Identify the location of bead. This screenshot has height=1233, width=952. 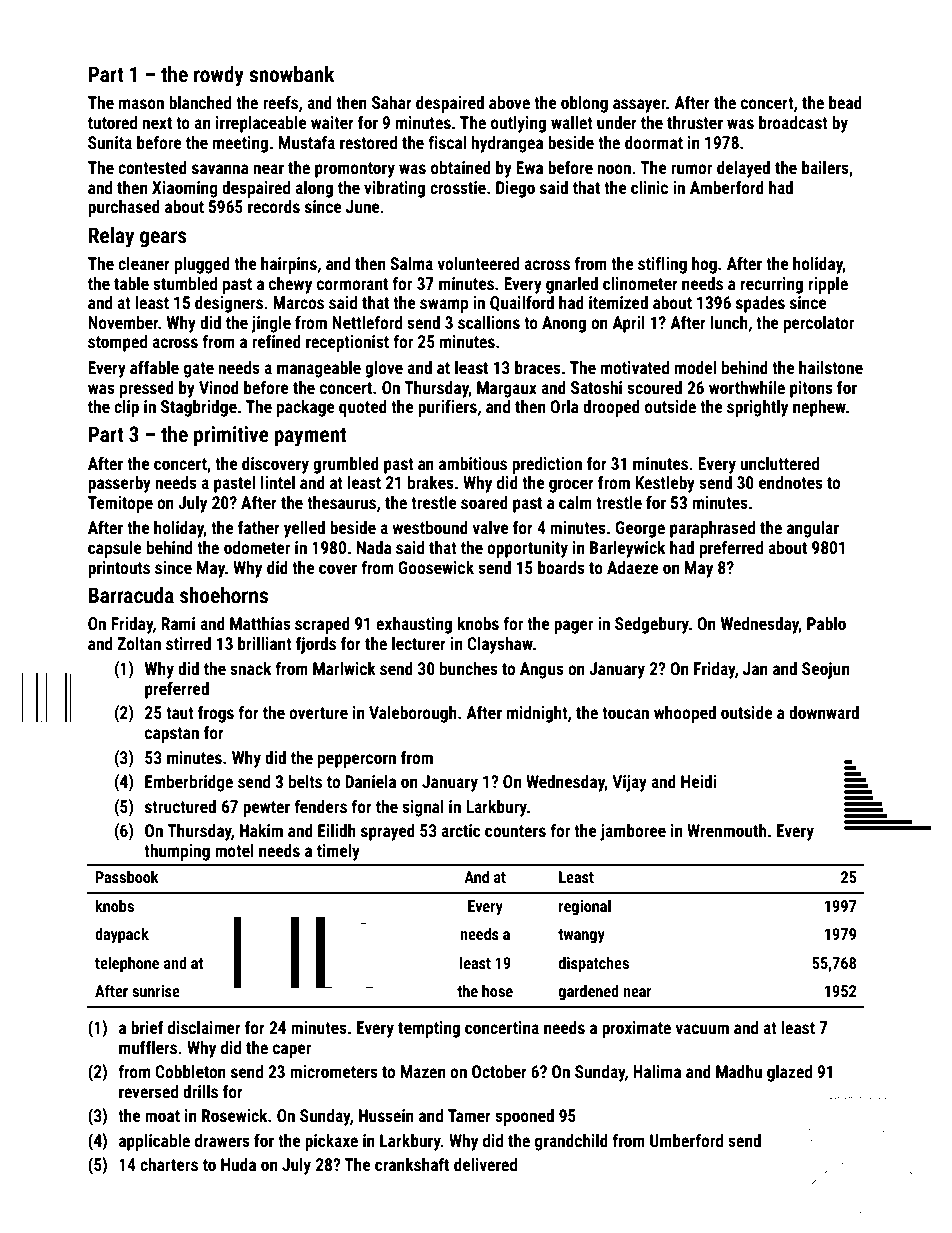
(845, 102).
